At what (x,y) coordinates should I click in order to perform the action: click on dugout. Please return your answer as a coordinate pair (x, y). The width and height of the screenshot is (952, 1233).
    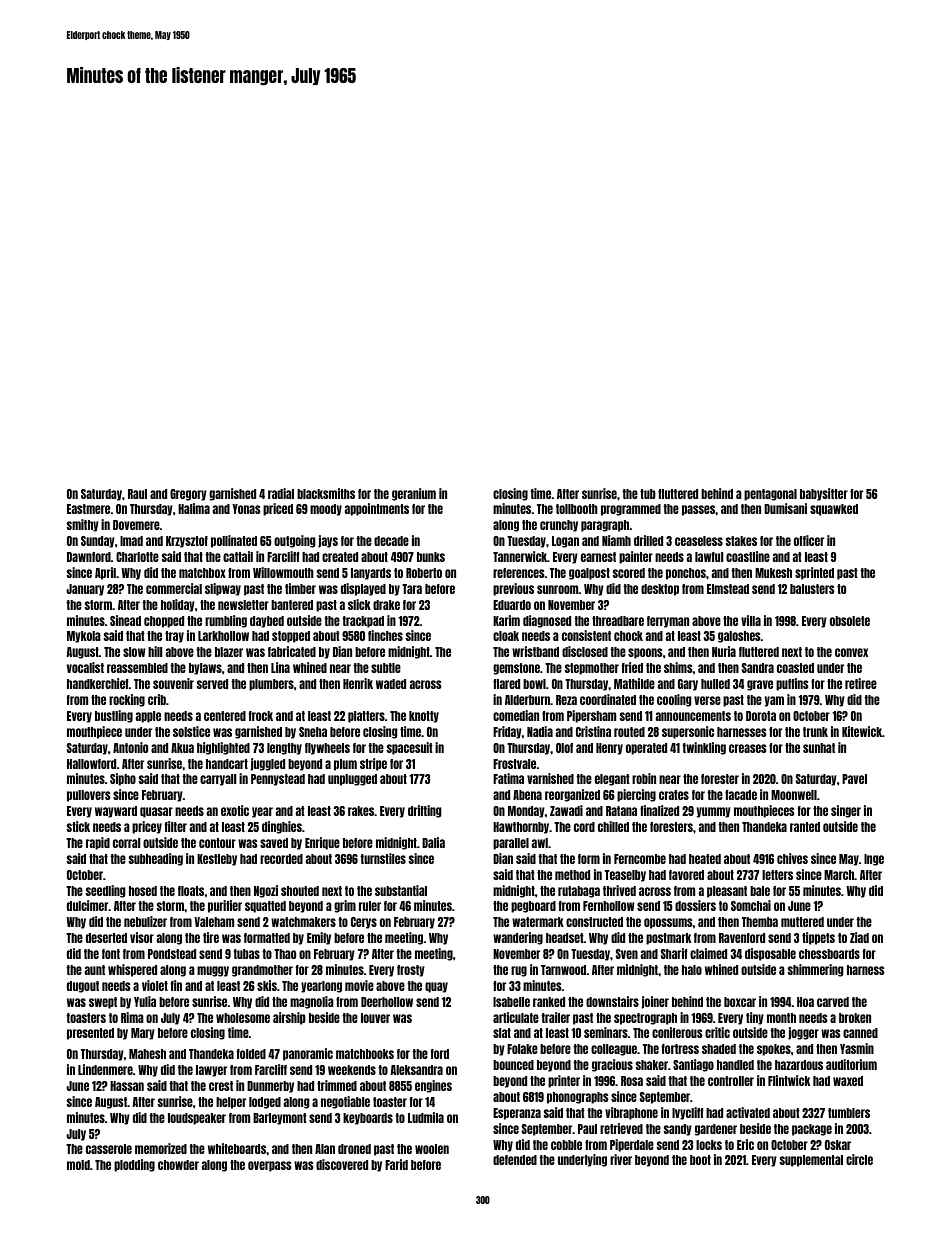
    Looking at the image, I should click on (83, 987).
